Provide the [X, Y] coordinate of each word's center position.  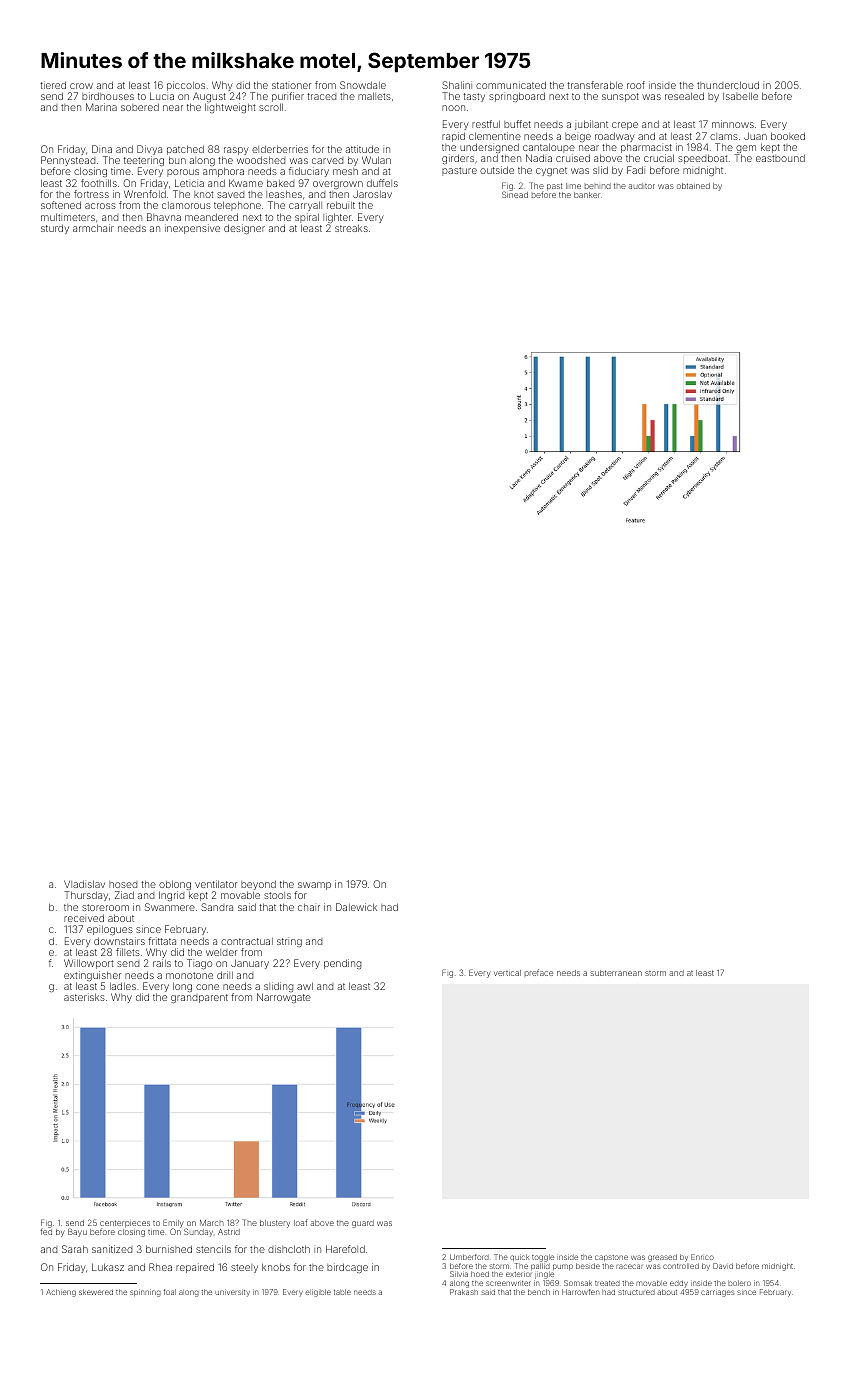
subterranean [616, 973]
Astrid [229, 1232]
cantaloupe [549, 149]
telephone [237, 206]
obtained [693, 186]
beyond [258, 885]
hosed [123, 884]
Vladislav [84, 884]
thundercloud [728, 85]
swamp [314, 886]
